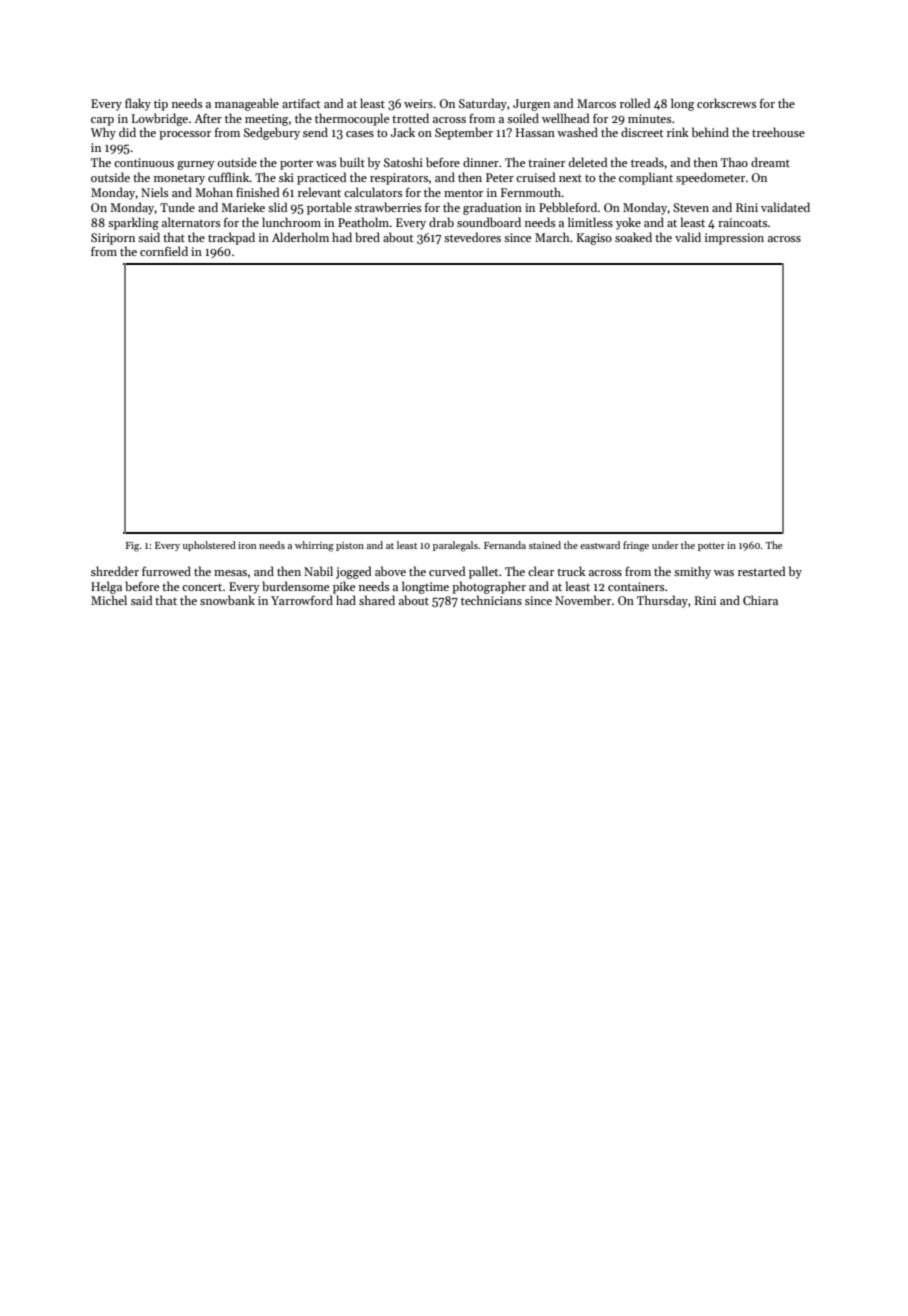 The height and width of the page is (1316, 908). I want to click on snowbank, so click(227, 600).
